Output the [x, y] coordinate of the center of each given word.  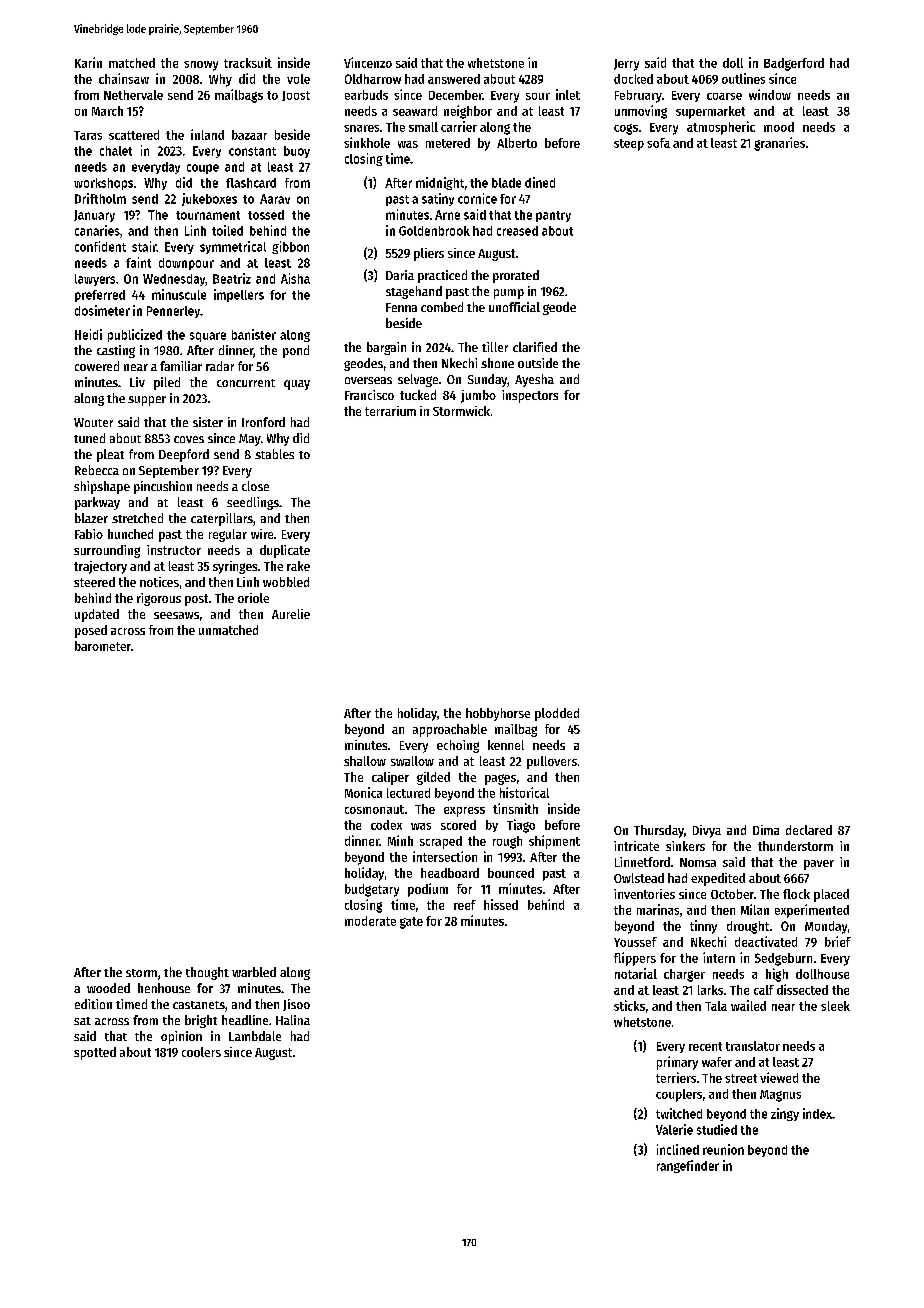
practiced [442, 276]
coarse [724, 96]
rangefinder [688, 1166]
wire [262, 534]
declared [809, 830]
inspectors [530, 396]
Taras [88, 135]
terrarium [390, 411]
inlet [568, 94]
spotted [95, 1053]
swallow [412, 761]
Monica [363, 792]
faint [138, 262]
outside [538, 363]
